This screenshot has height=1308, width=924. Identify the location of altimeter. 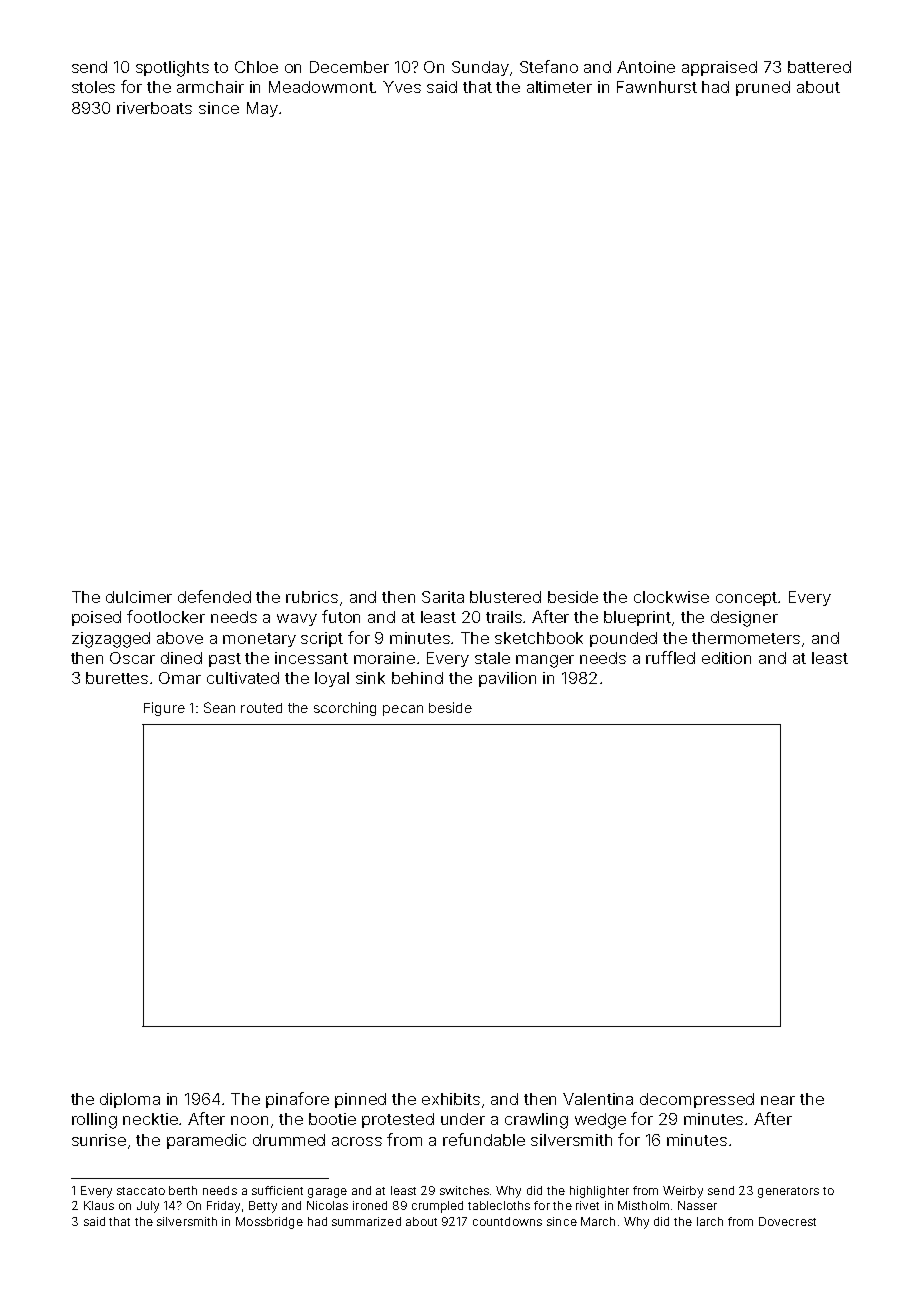
(559, 87).
